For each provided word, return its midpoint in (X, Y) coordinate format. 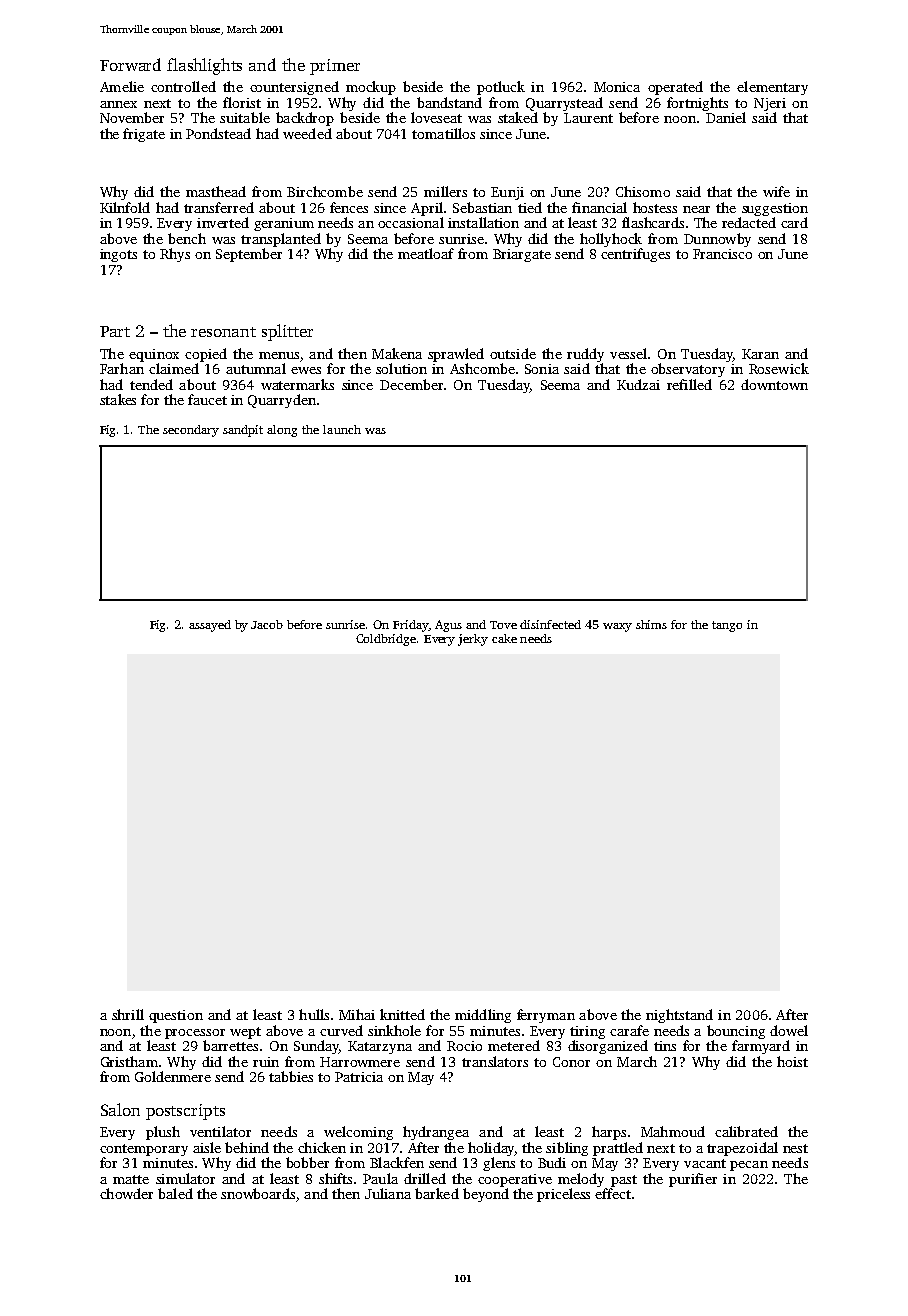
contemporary (144, 1150)
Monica (617, 87)
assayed (210, 626)
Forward (130, 64)
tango (727, 626)
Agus (448, 626)
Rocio (464, 1046)
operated (675, 88)
